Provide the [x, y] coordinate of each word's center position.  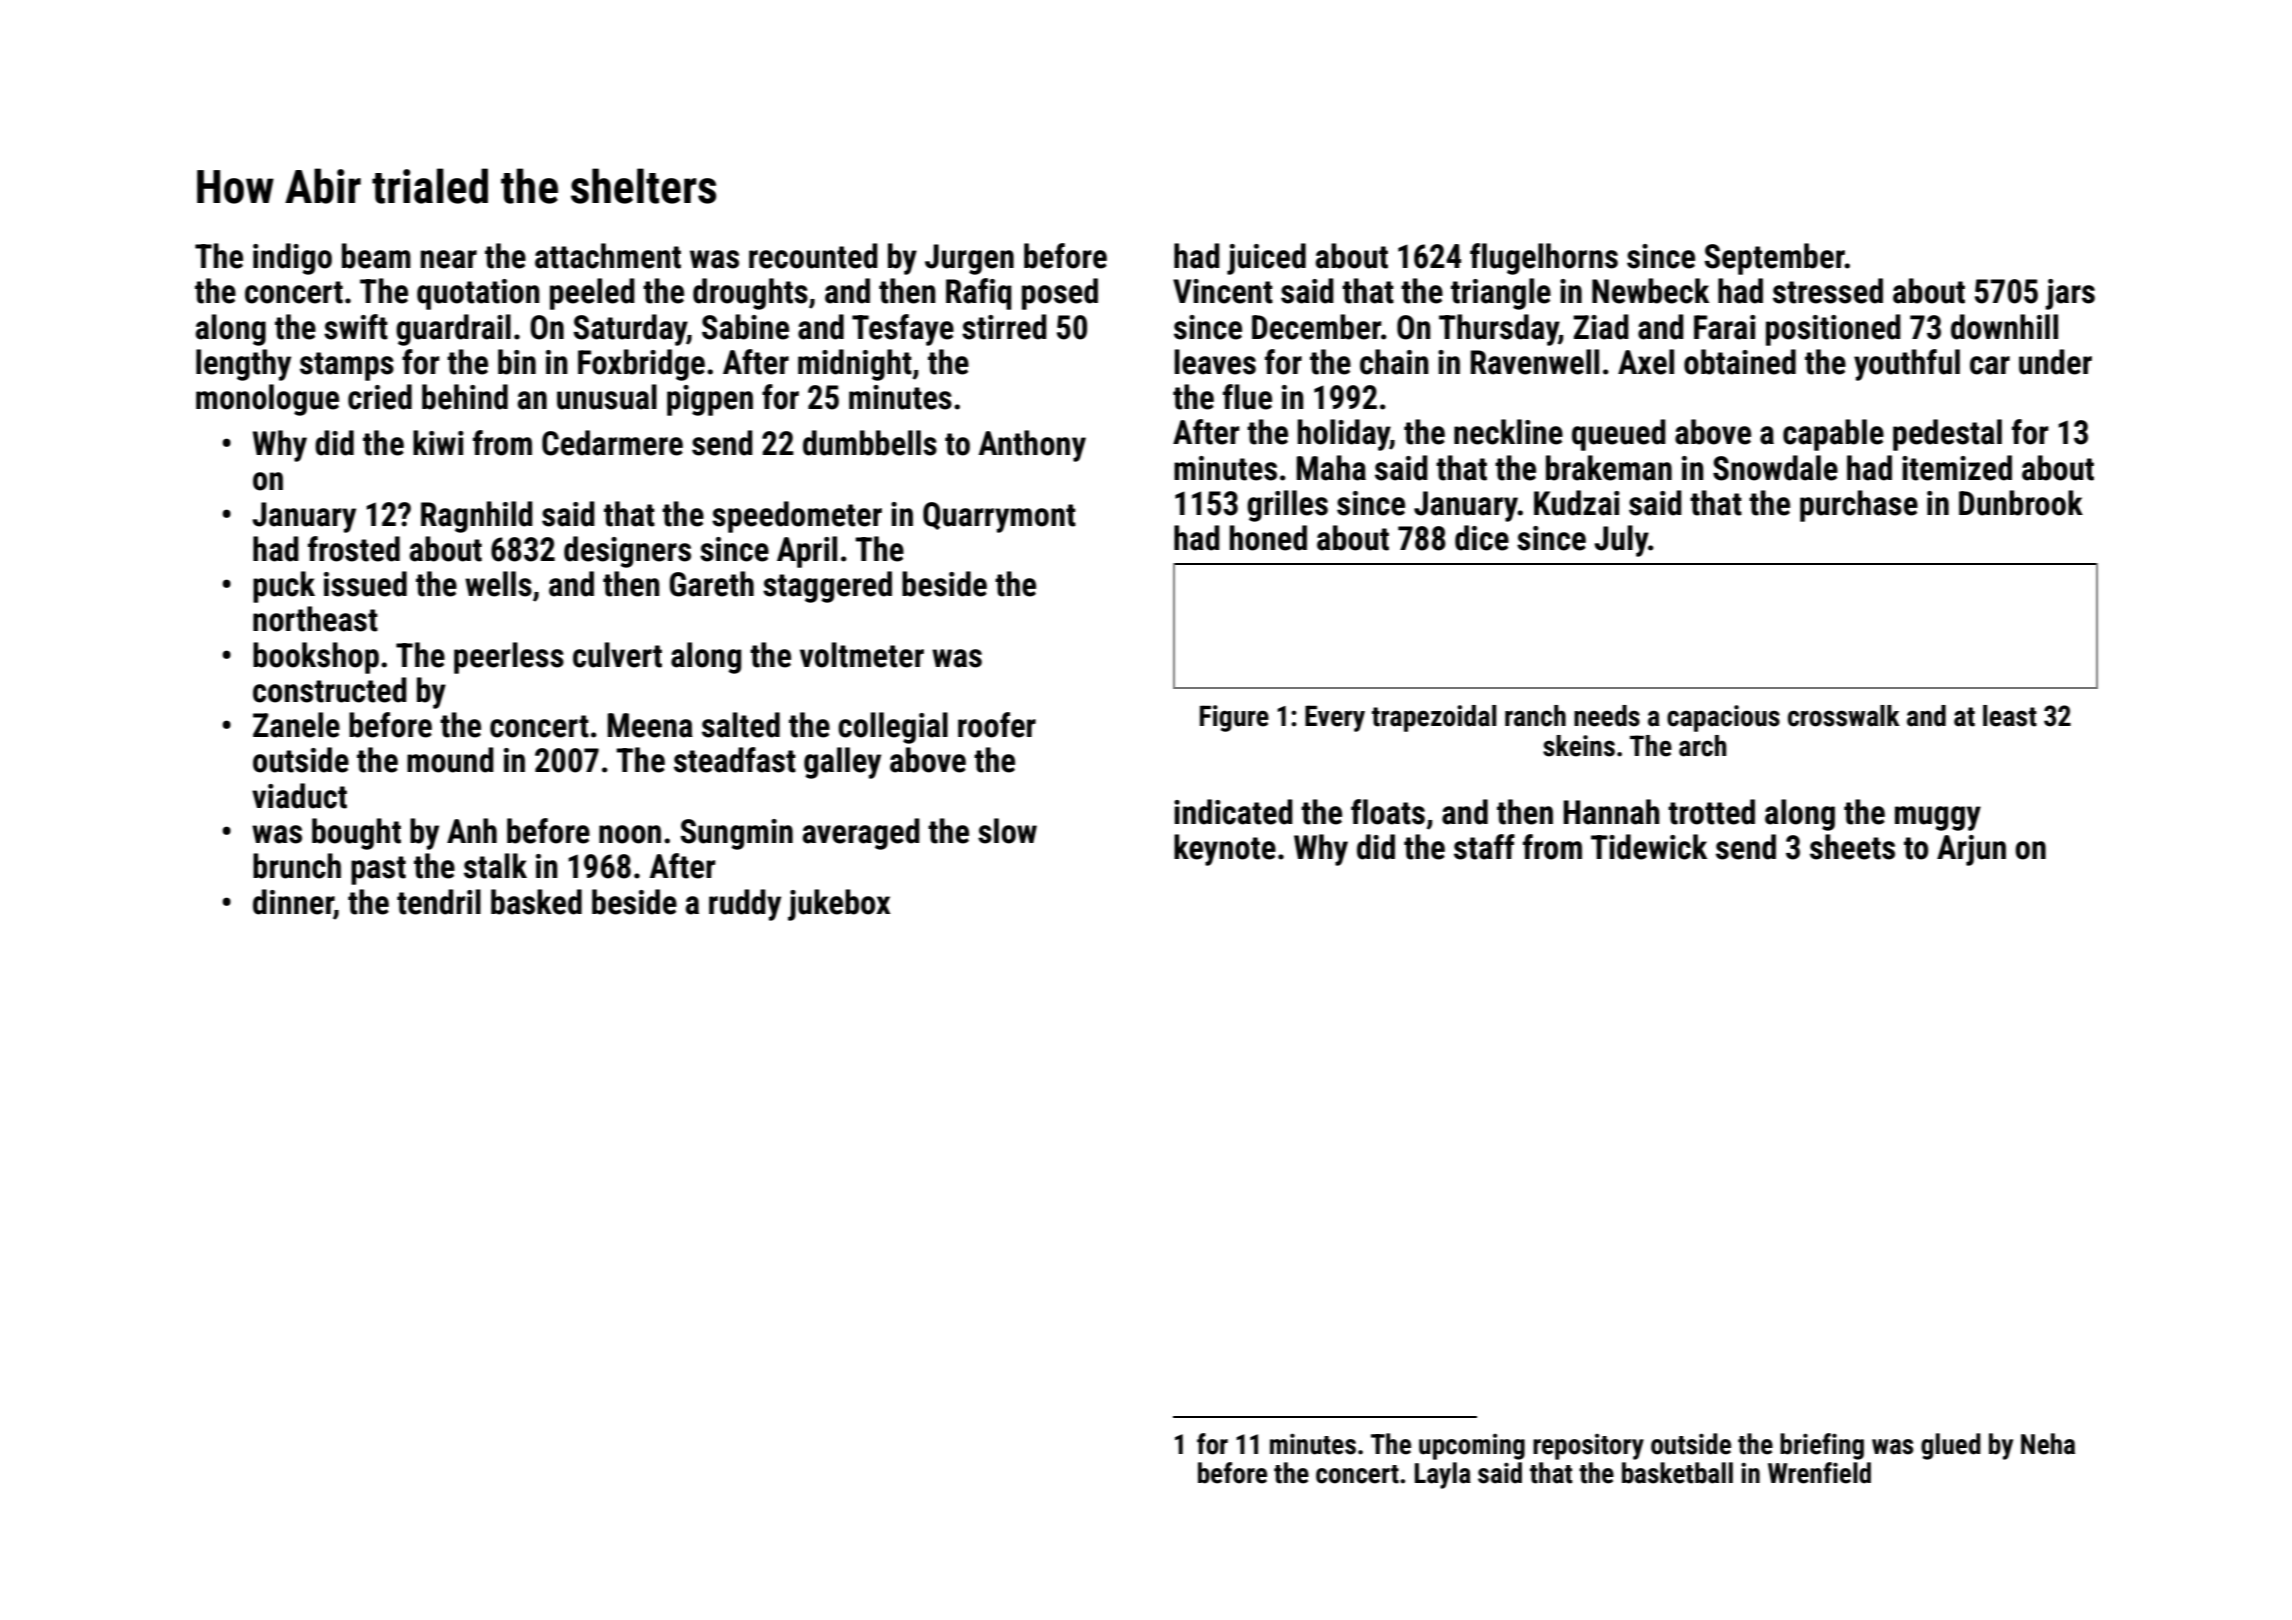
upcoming [1472, 1447]
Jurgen [969, 259]
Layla [1443, 1475]
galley [842, 763]
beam [376, 256]
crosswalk [1844, 716]
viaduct [299, 796]
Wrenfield [1819, 1473]
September [1775, 259]
